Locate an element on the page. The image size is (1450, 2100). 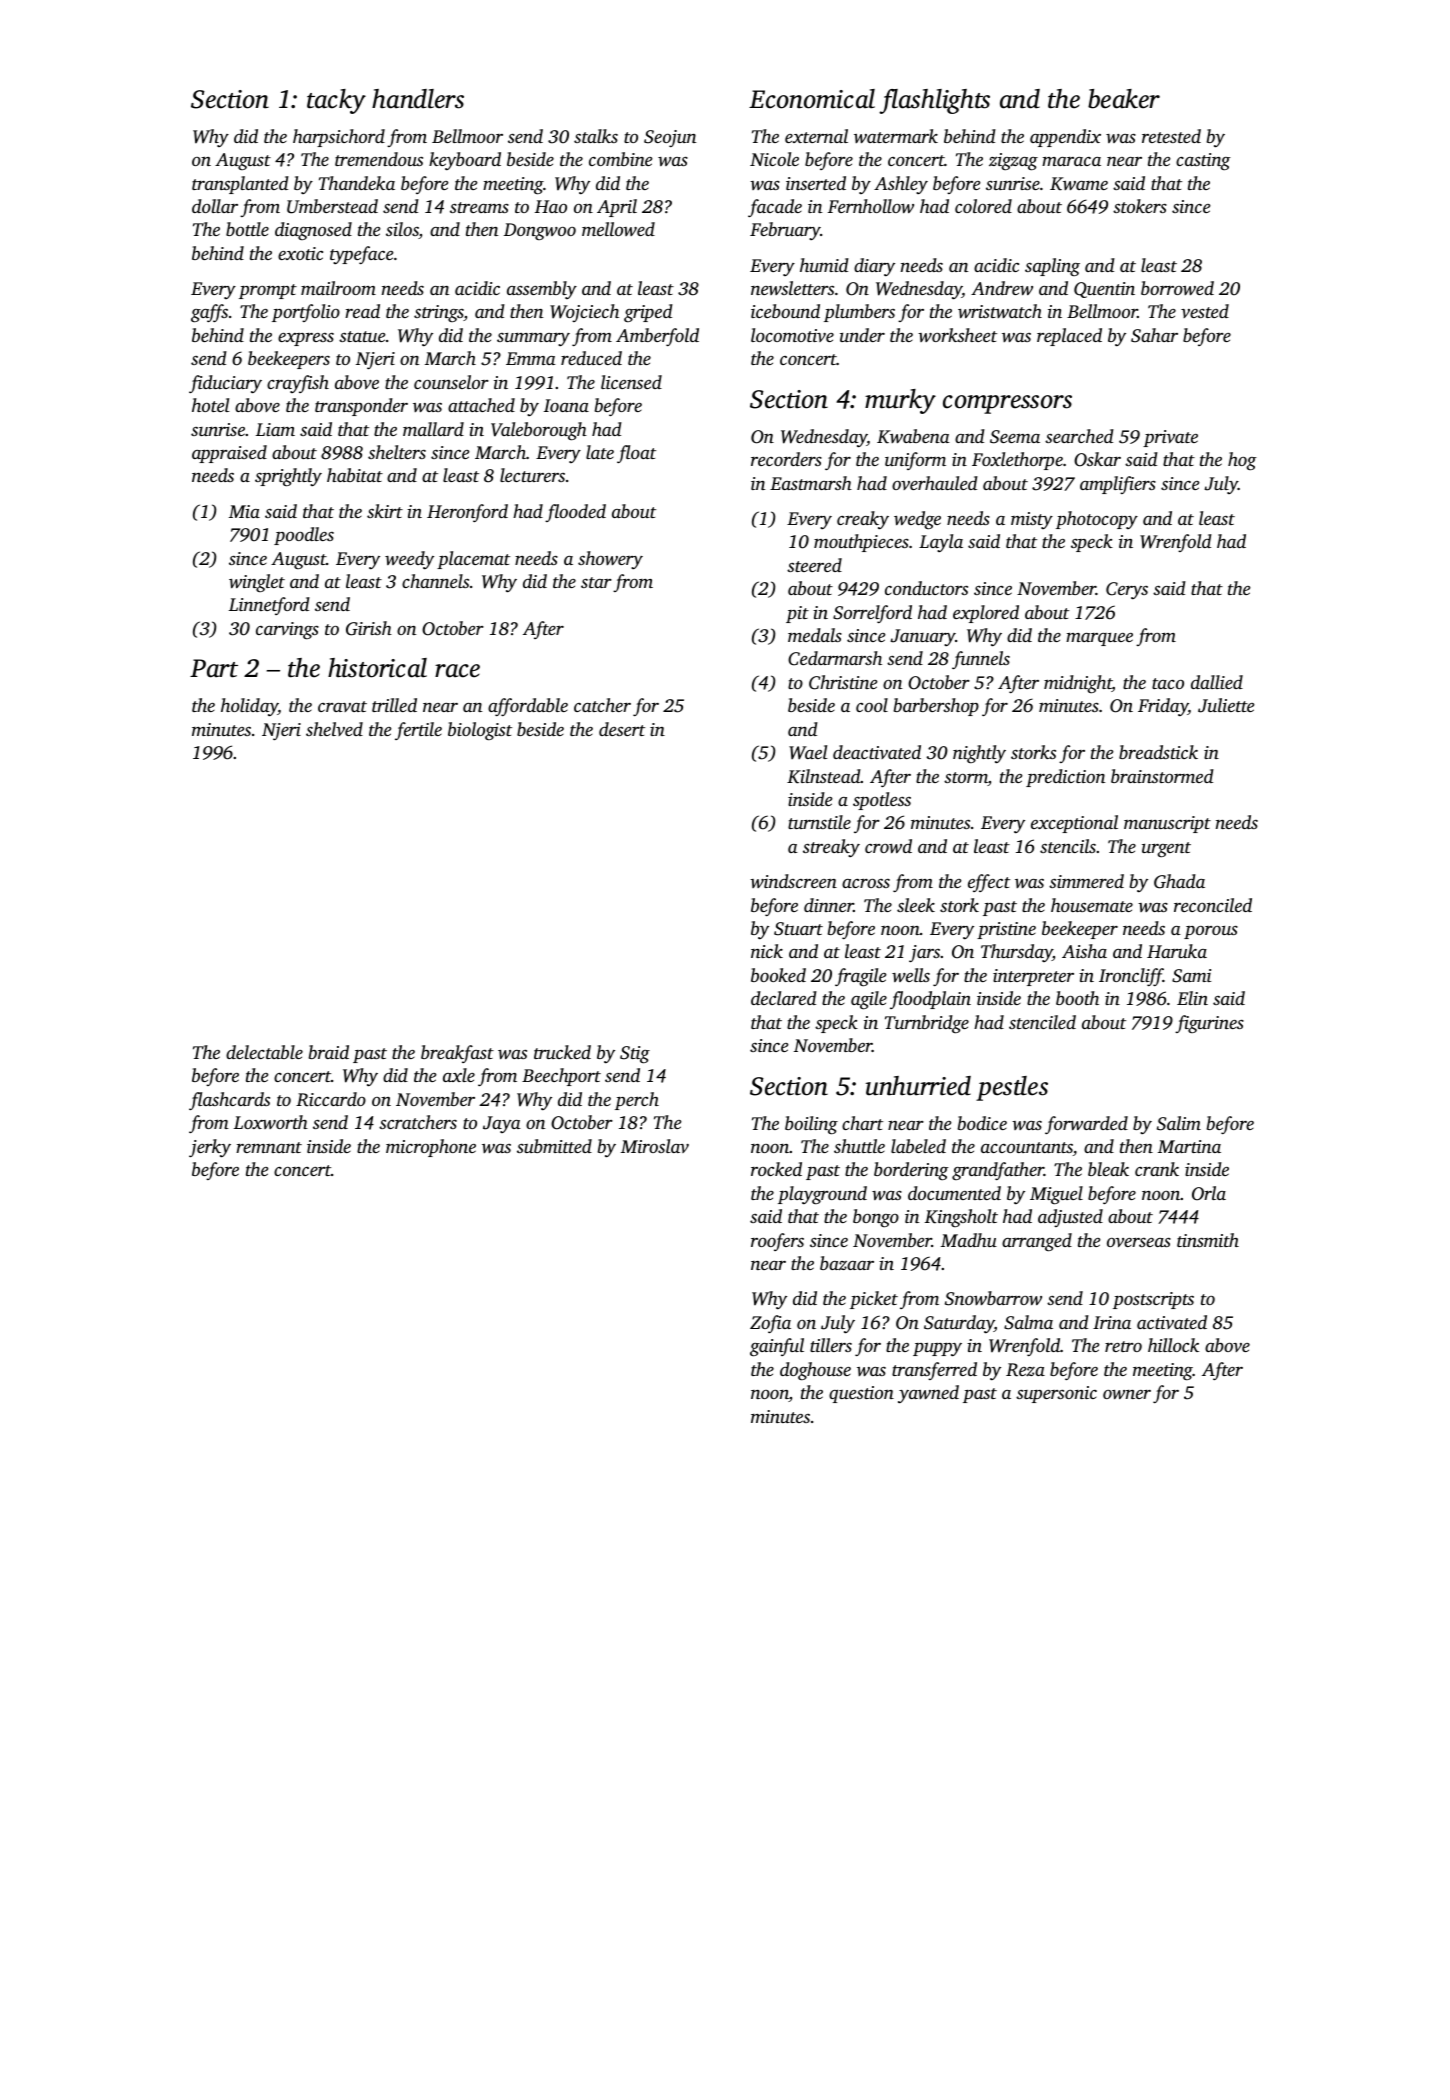
borrowed is located at coordinates (1177, 288).
